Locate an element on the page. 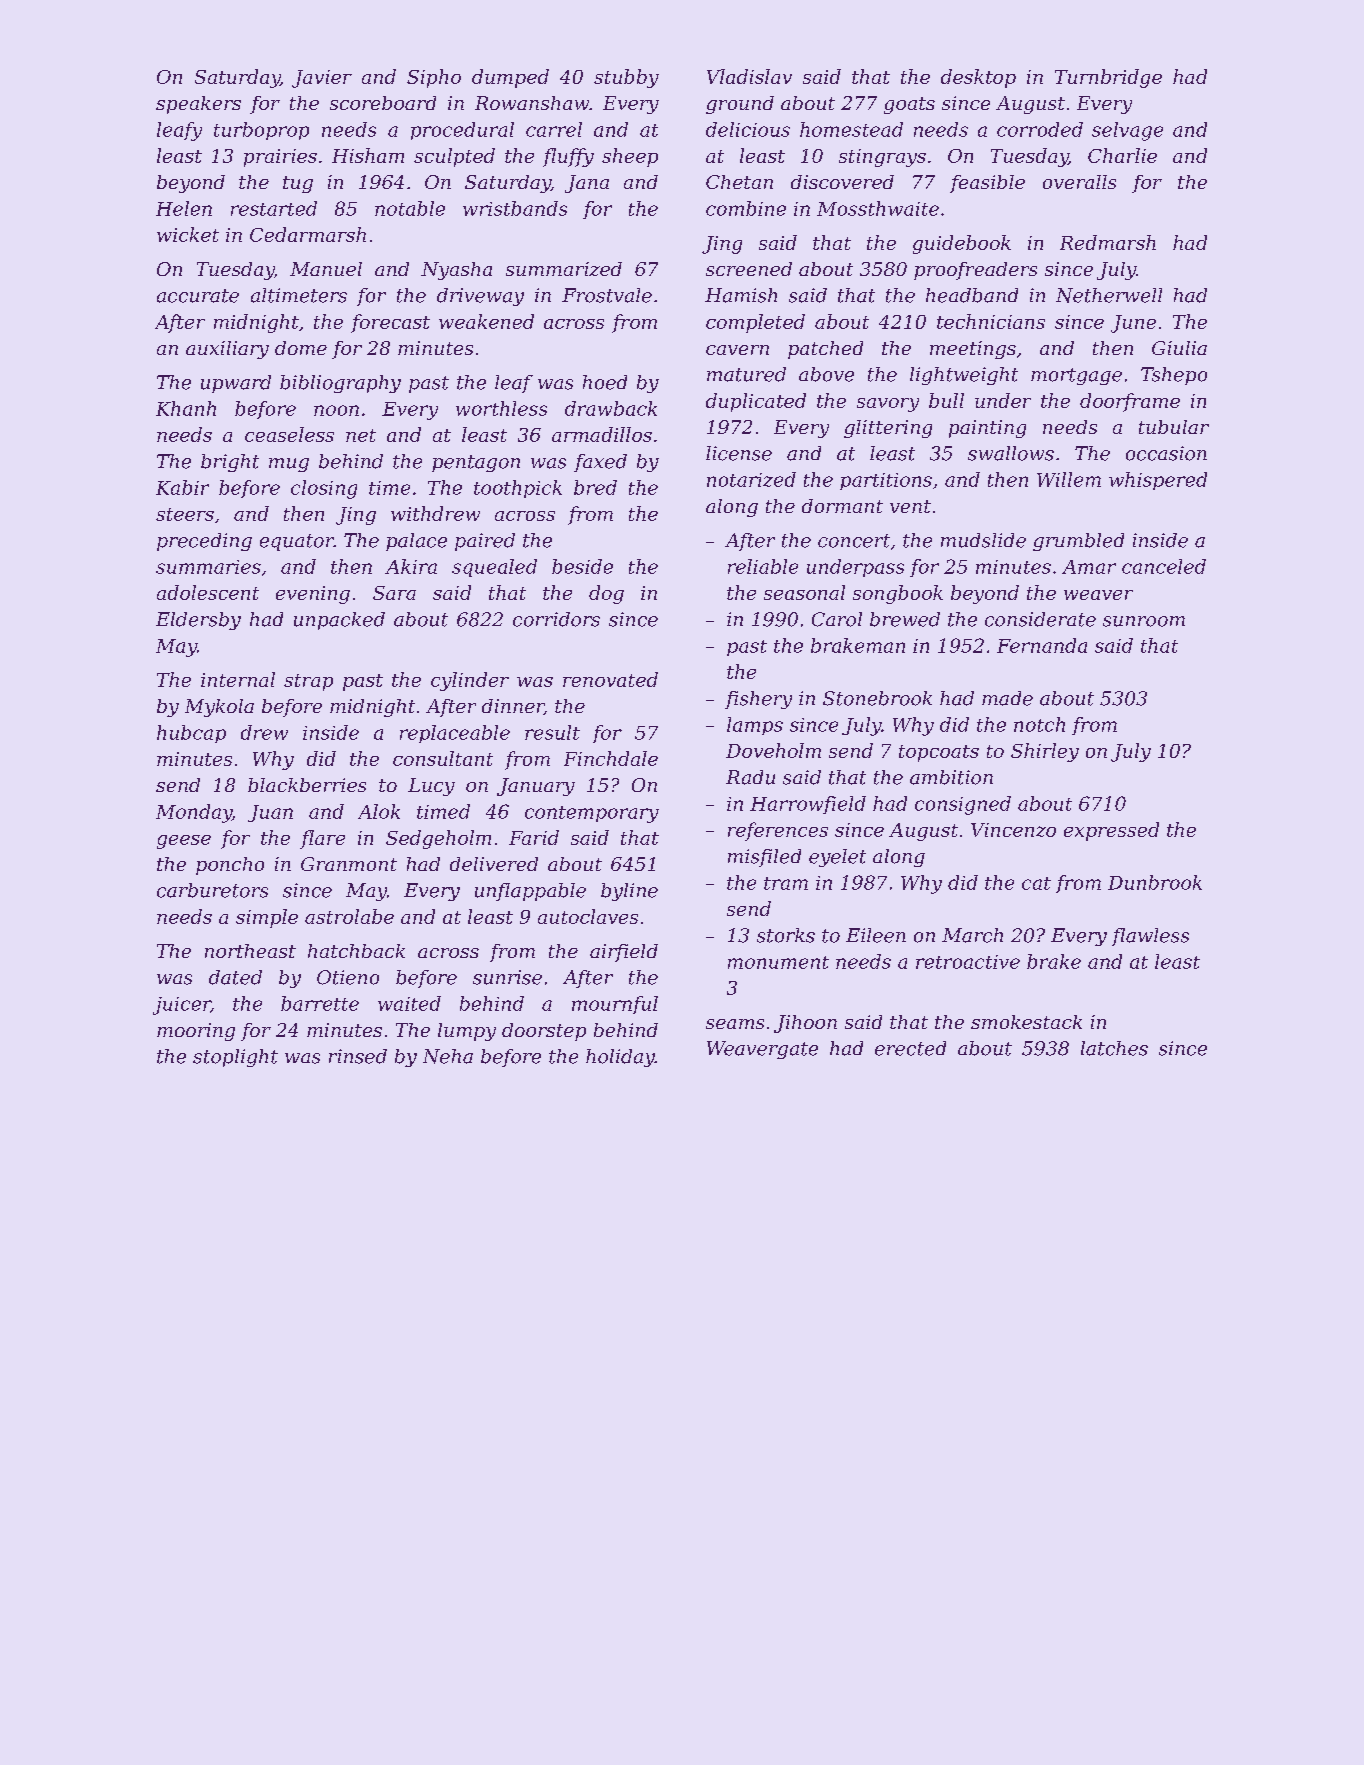 This page has width=1364, height=1765. whispered is located at coordinates (1158, 481).
